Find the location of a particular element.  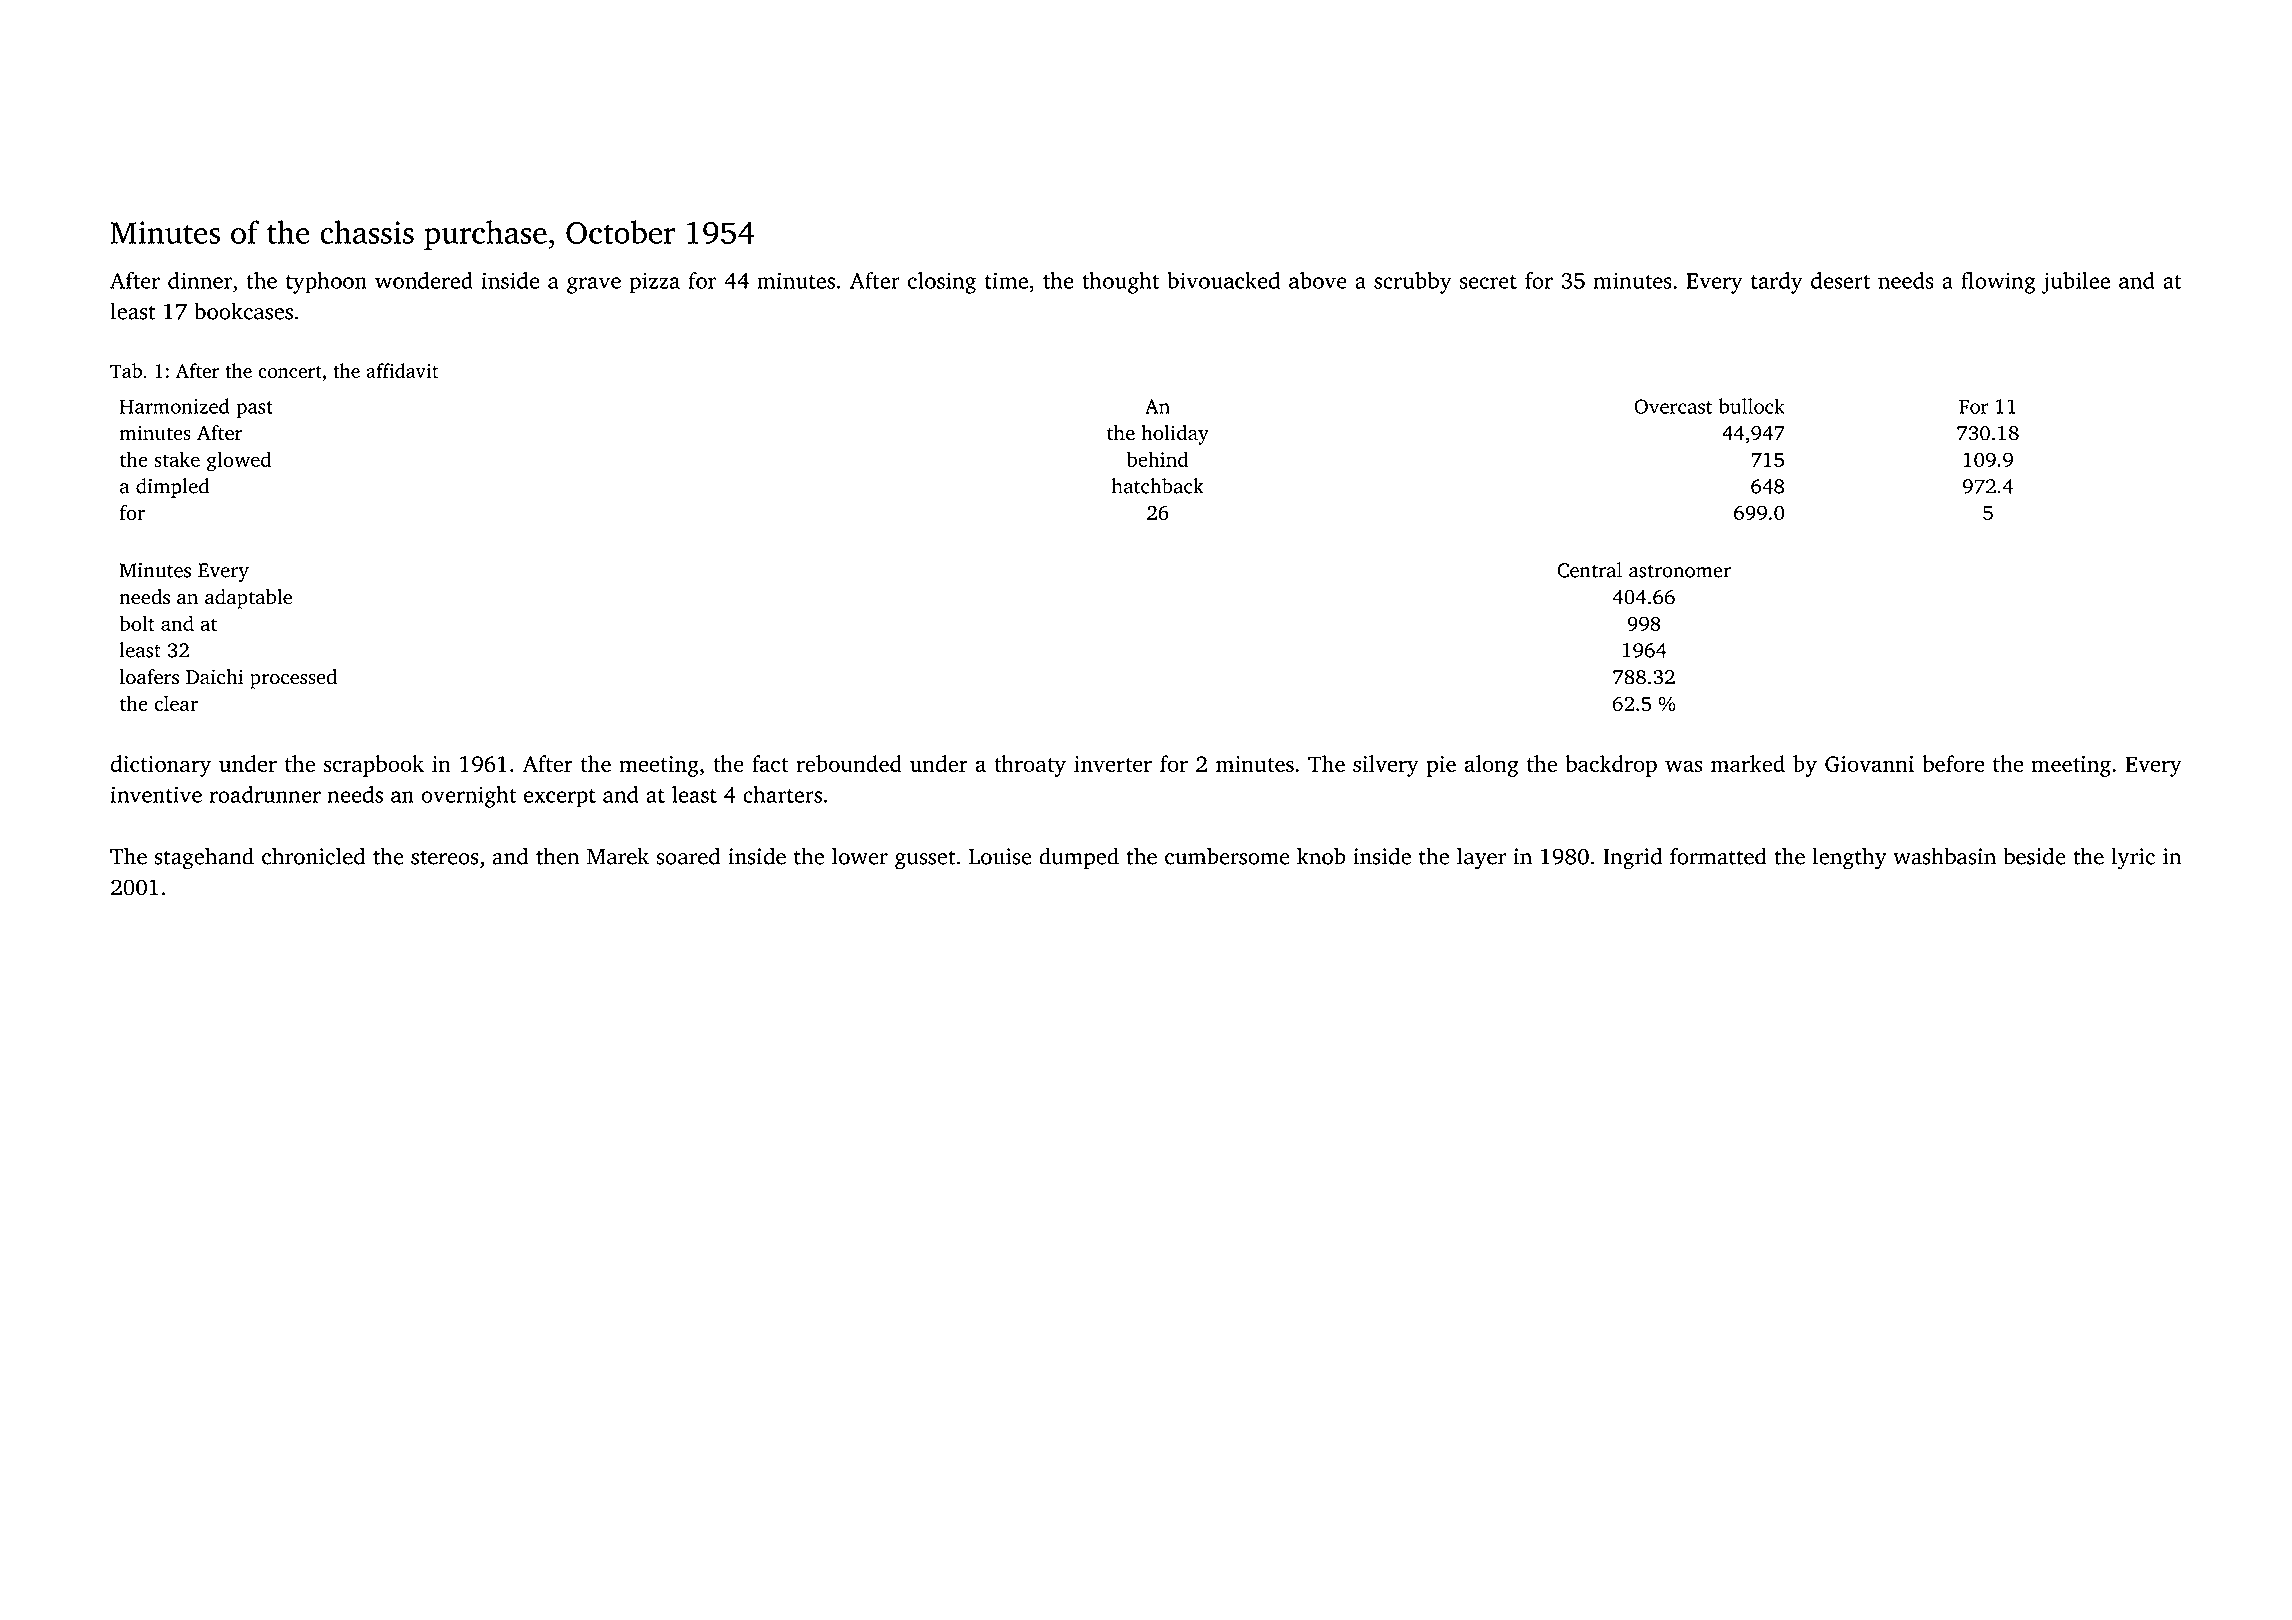

Overcast is located at coordinates (1673, 406).
